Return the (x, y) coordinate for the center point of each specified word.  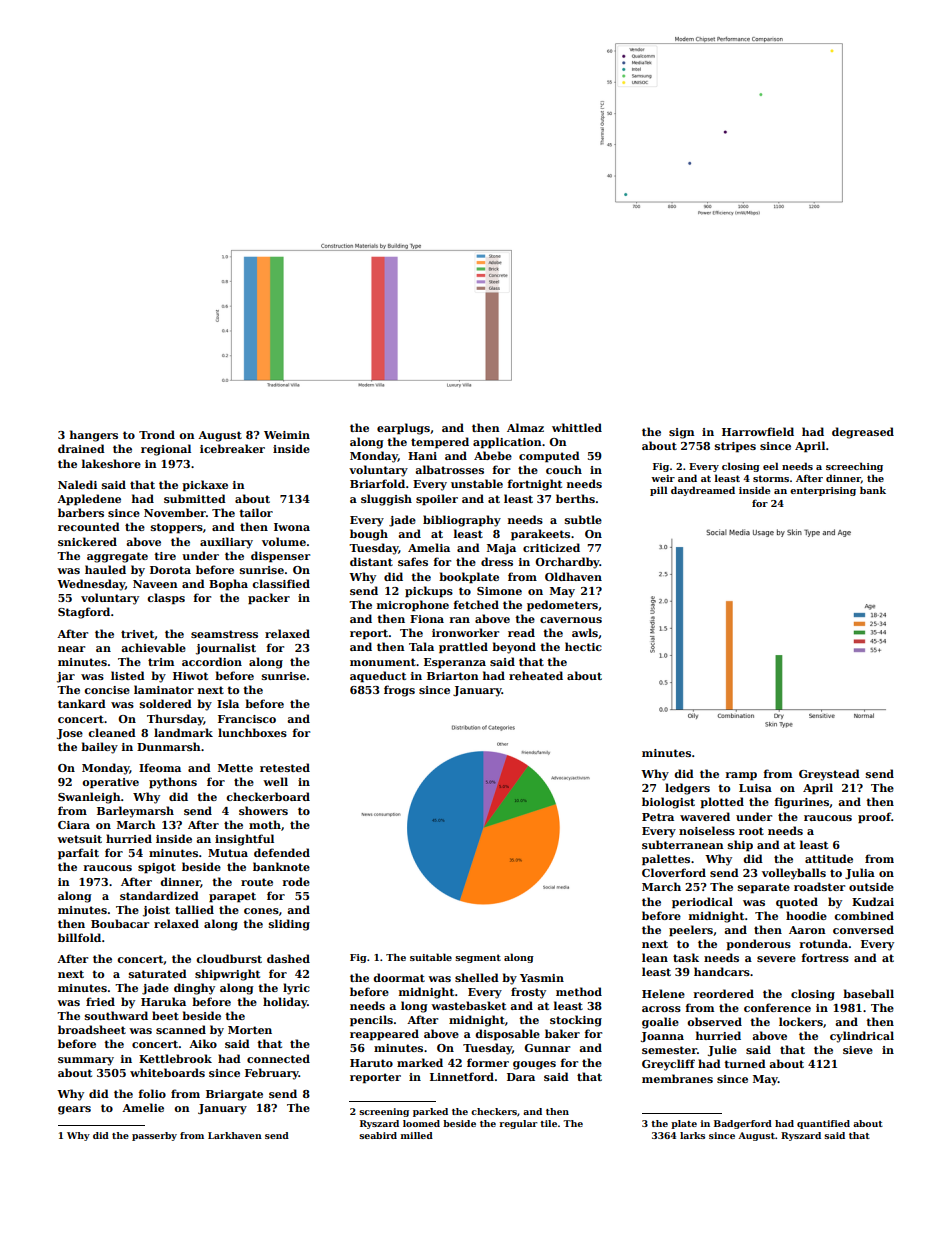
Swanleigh (89, 798)
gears (74, 1110)
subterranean (683, 844)
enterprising (823, 491)
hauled (105, 569)
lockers (801, 1021)
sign (682, 433)
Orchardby (567, 563)
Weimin (287, 435)
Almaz (525, 427)
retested (285, 767)
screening (384, 1112)
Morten (250, 1030)
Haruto (371, 1063)
